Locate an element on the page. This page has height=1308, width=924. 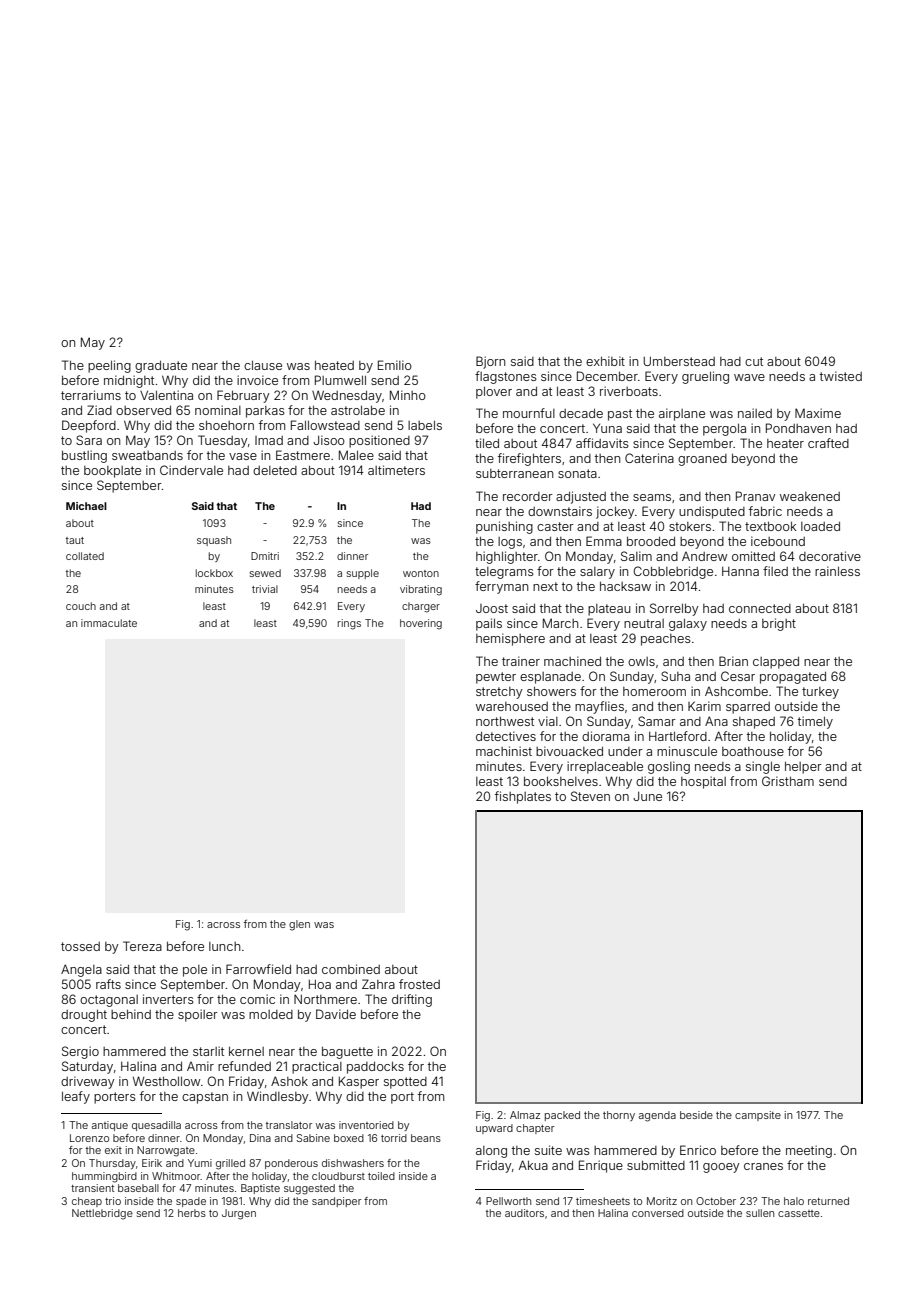
squash is located at coordinates (214, 541).
